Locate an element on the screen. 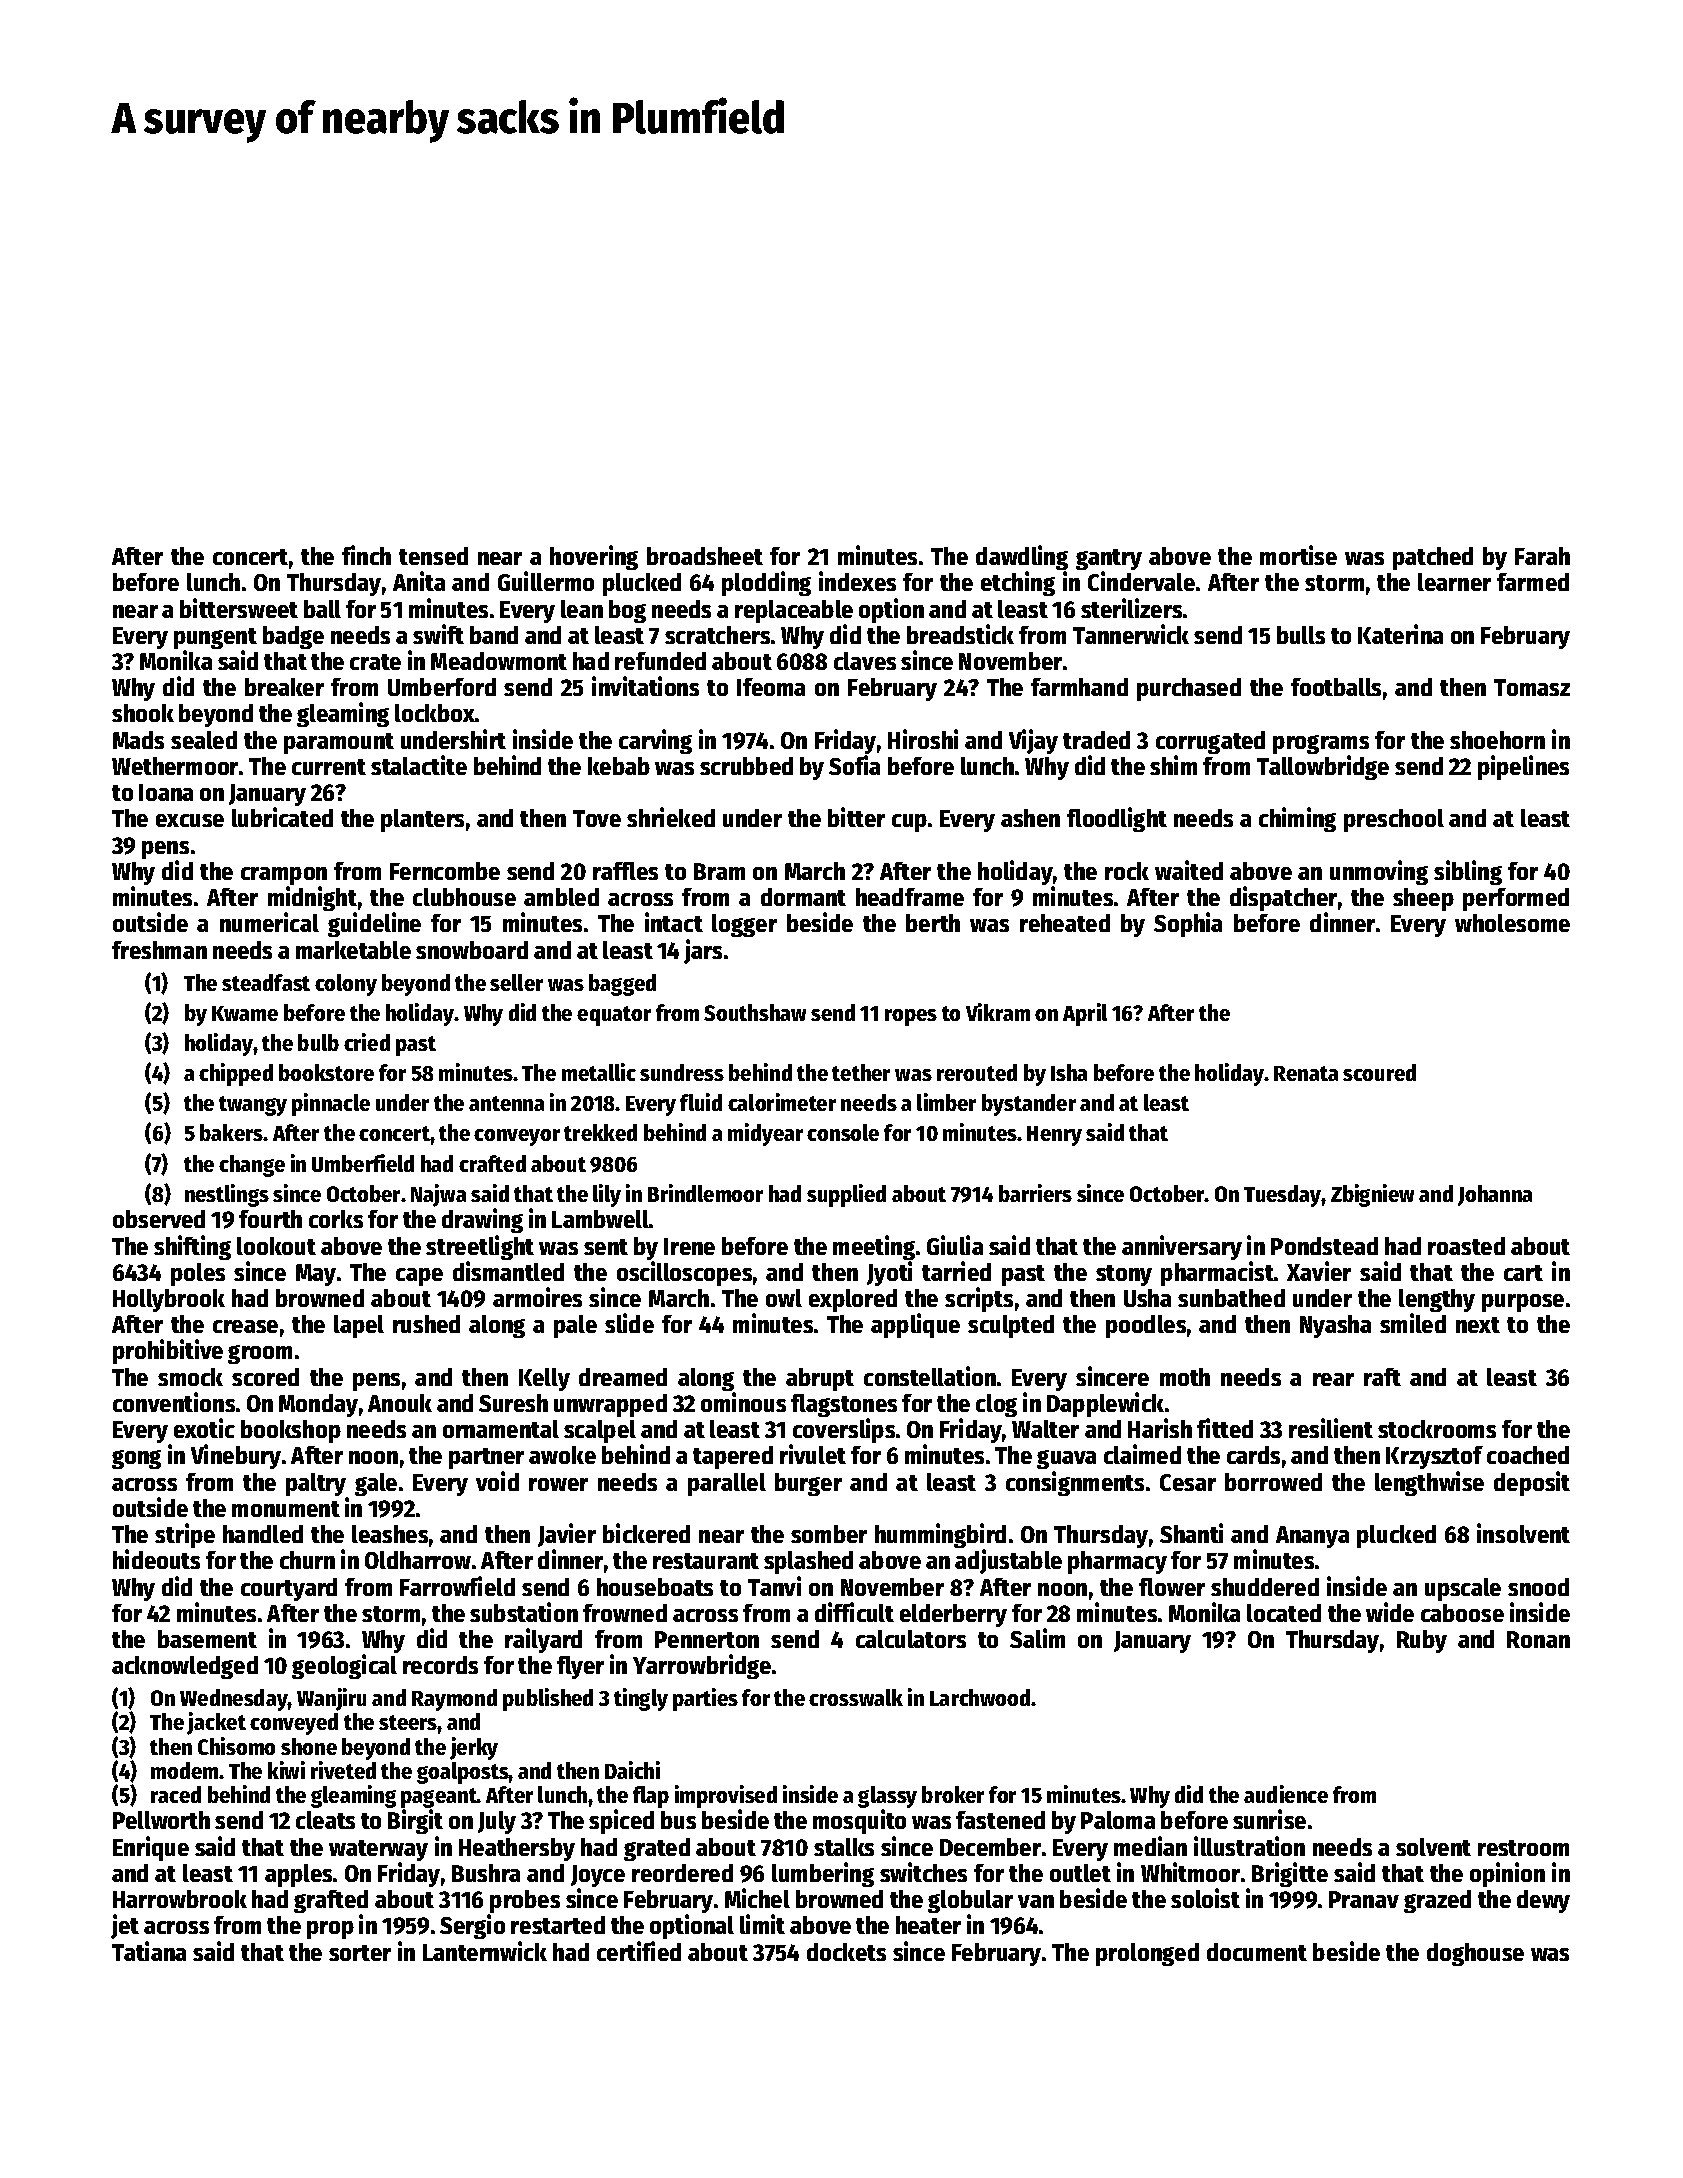 The width and height of the screenshot is (1683, 2178). April is located at coordinates (1085, 1014).
